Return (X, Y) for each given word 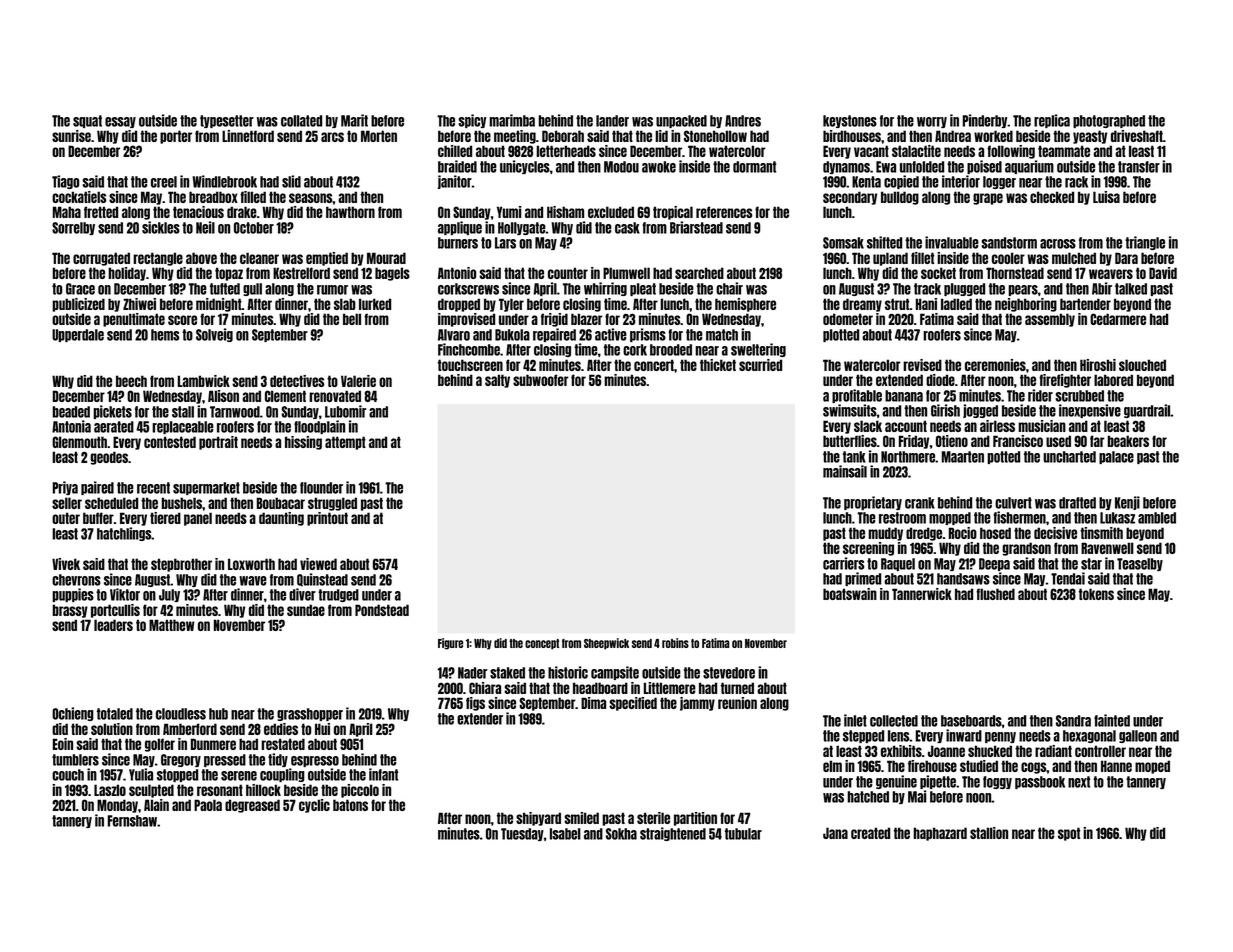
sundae (306, 610)
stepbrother (181, 565)
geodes (109, 458)
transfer (1139, 167)
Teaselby (1140, 564)
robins (675, 643)
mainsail (845, 471)
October (254, 228)
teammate (1064, 151)
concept (542, 644)
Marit (354, 120)
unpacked (681, 121)
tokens (1096, 594)
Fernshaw (132, 821)
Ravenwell (1107, 548)
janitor (455, 182)
